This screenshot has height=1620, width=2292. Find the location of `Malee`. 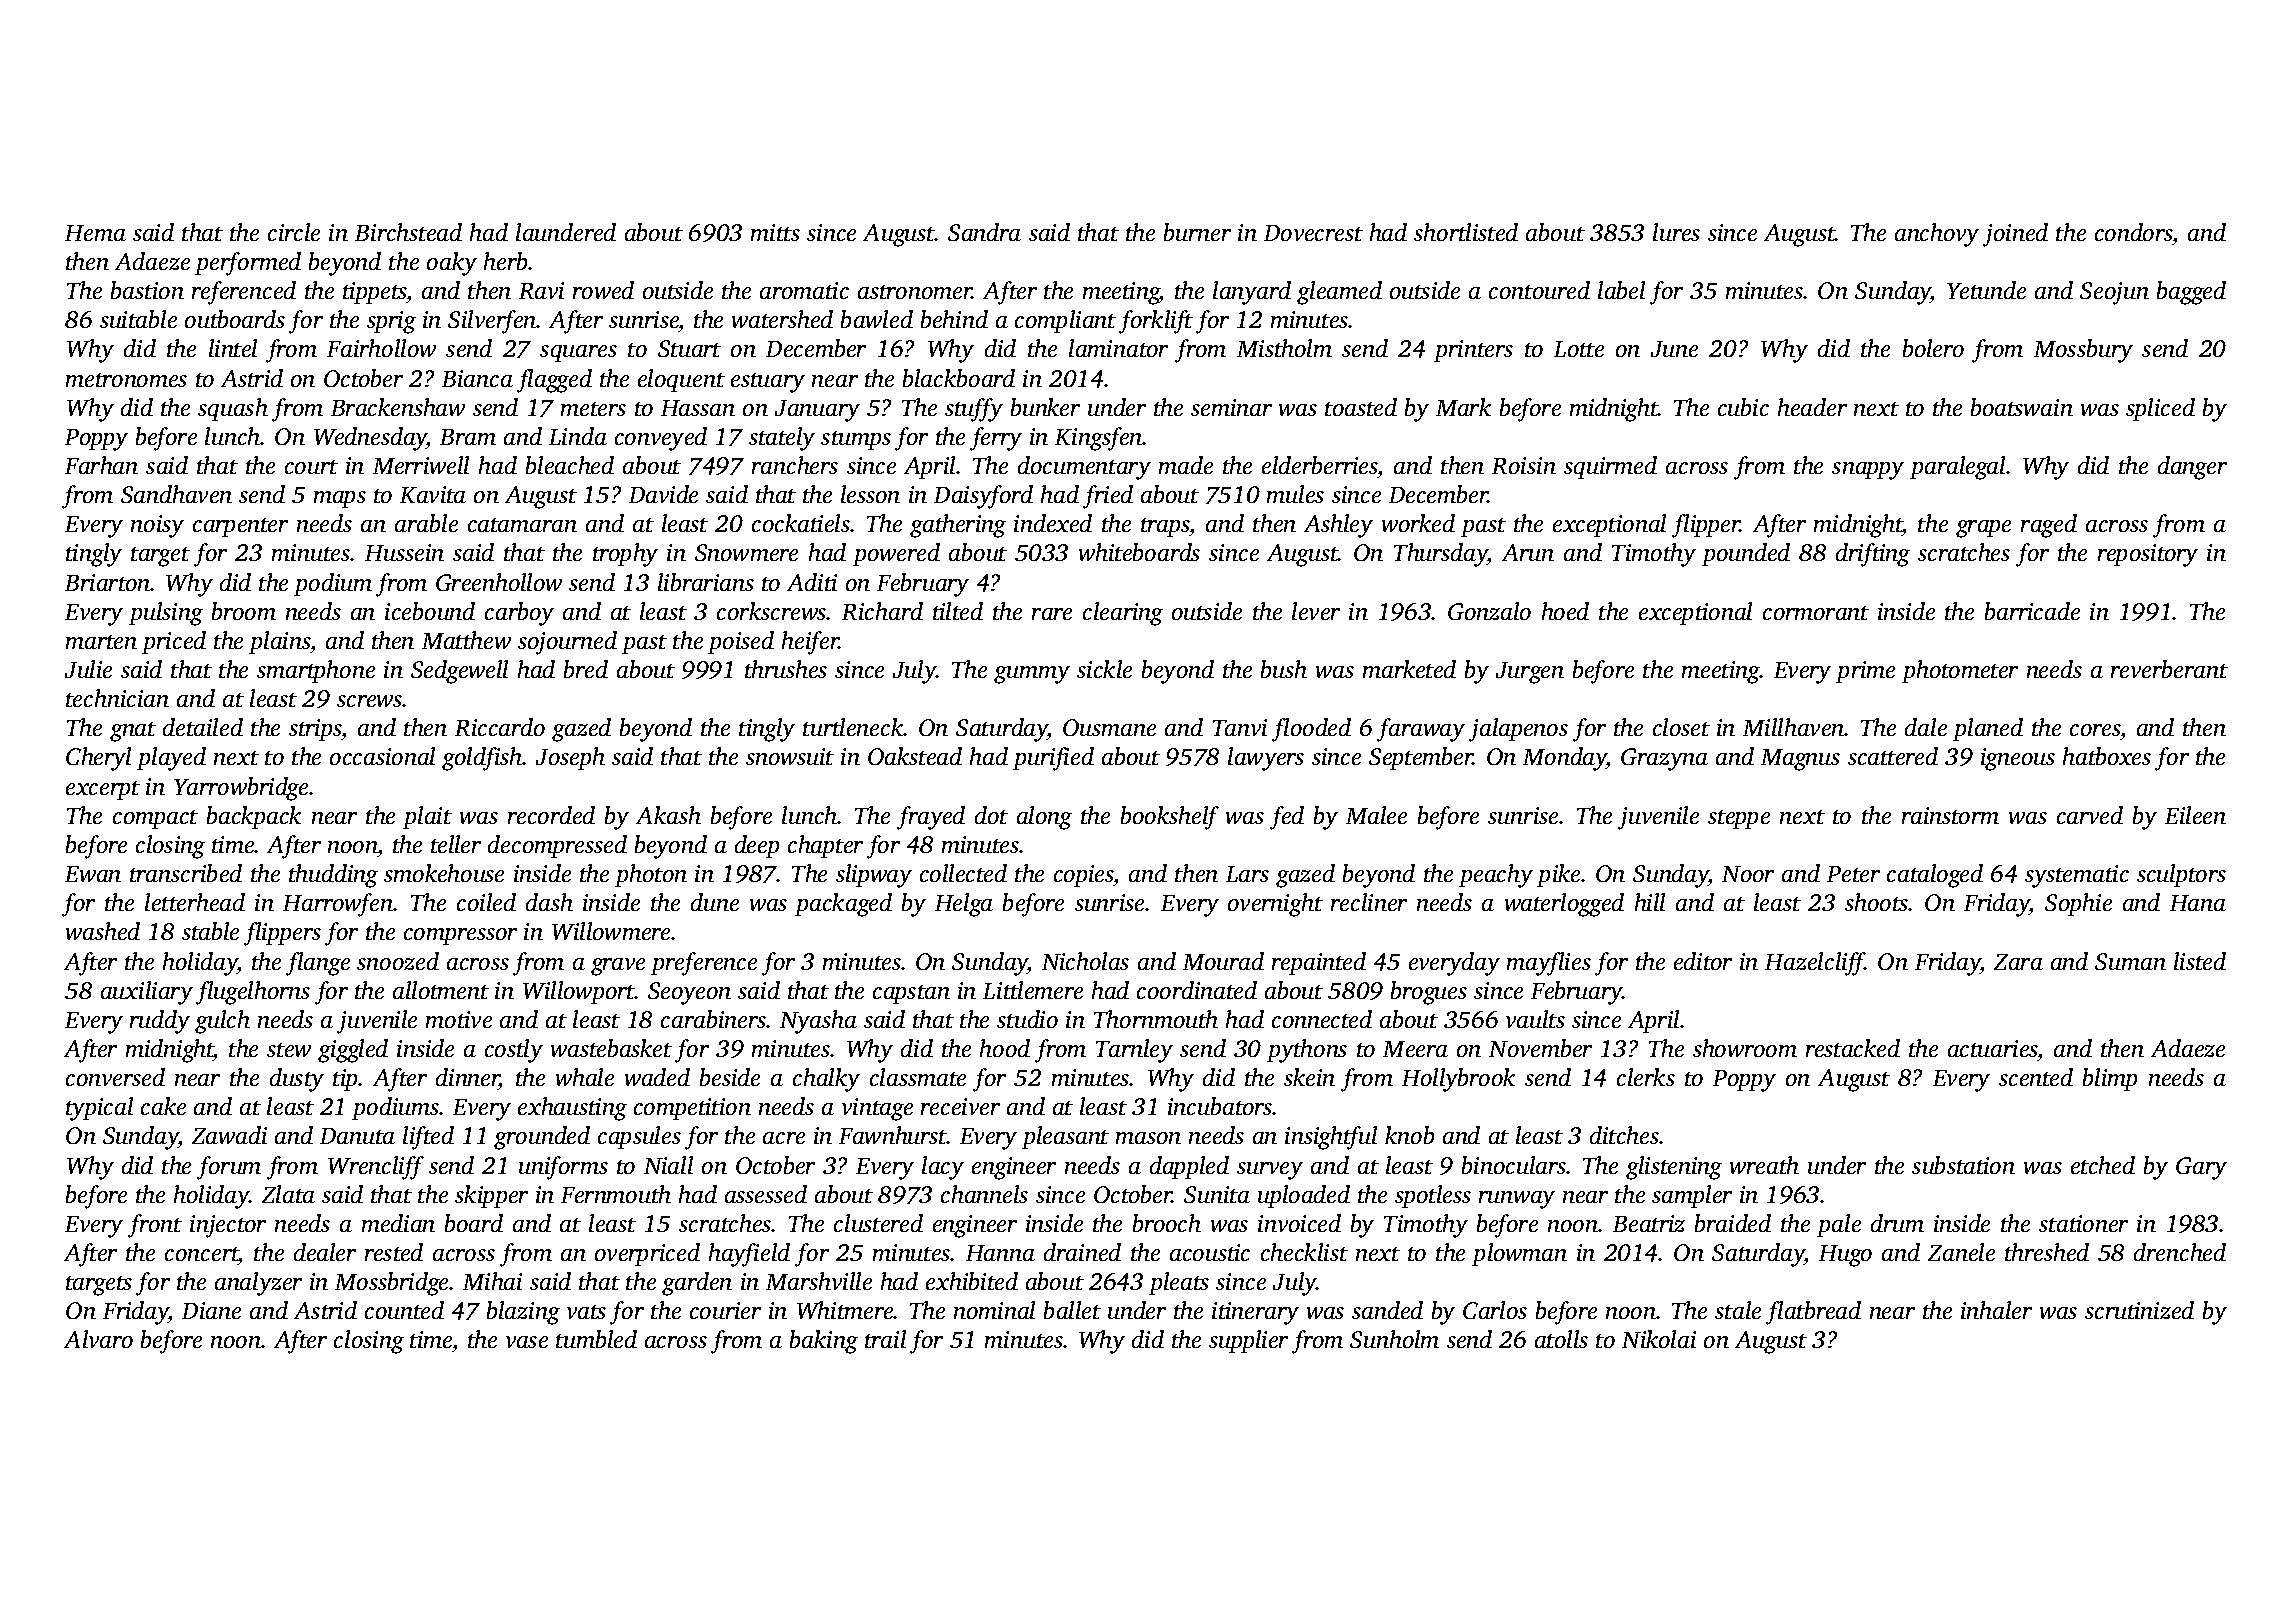

Malee is located at coordinates (1376, 815).
